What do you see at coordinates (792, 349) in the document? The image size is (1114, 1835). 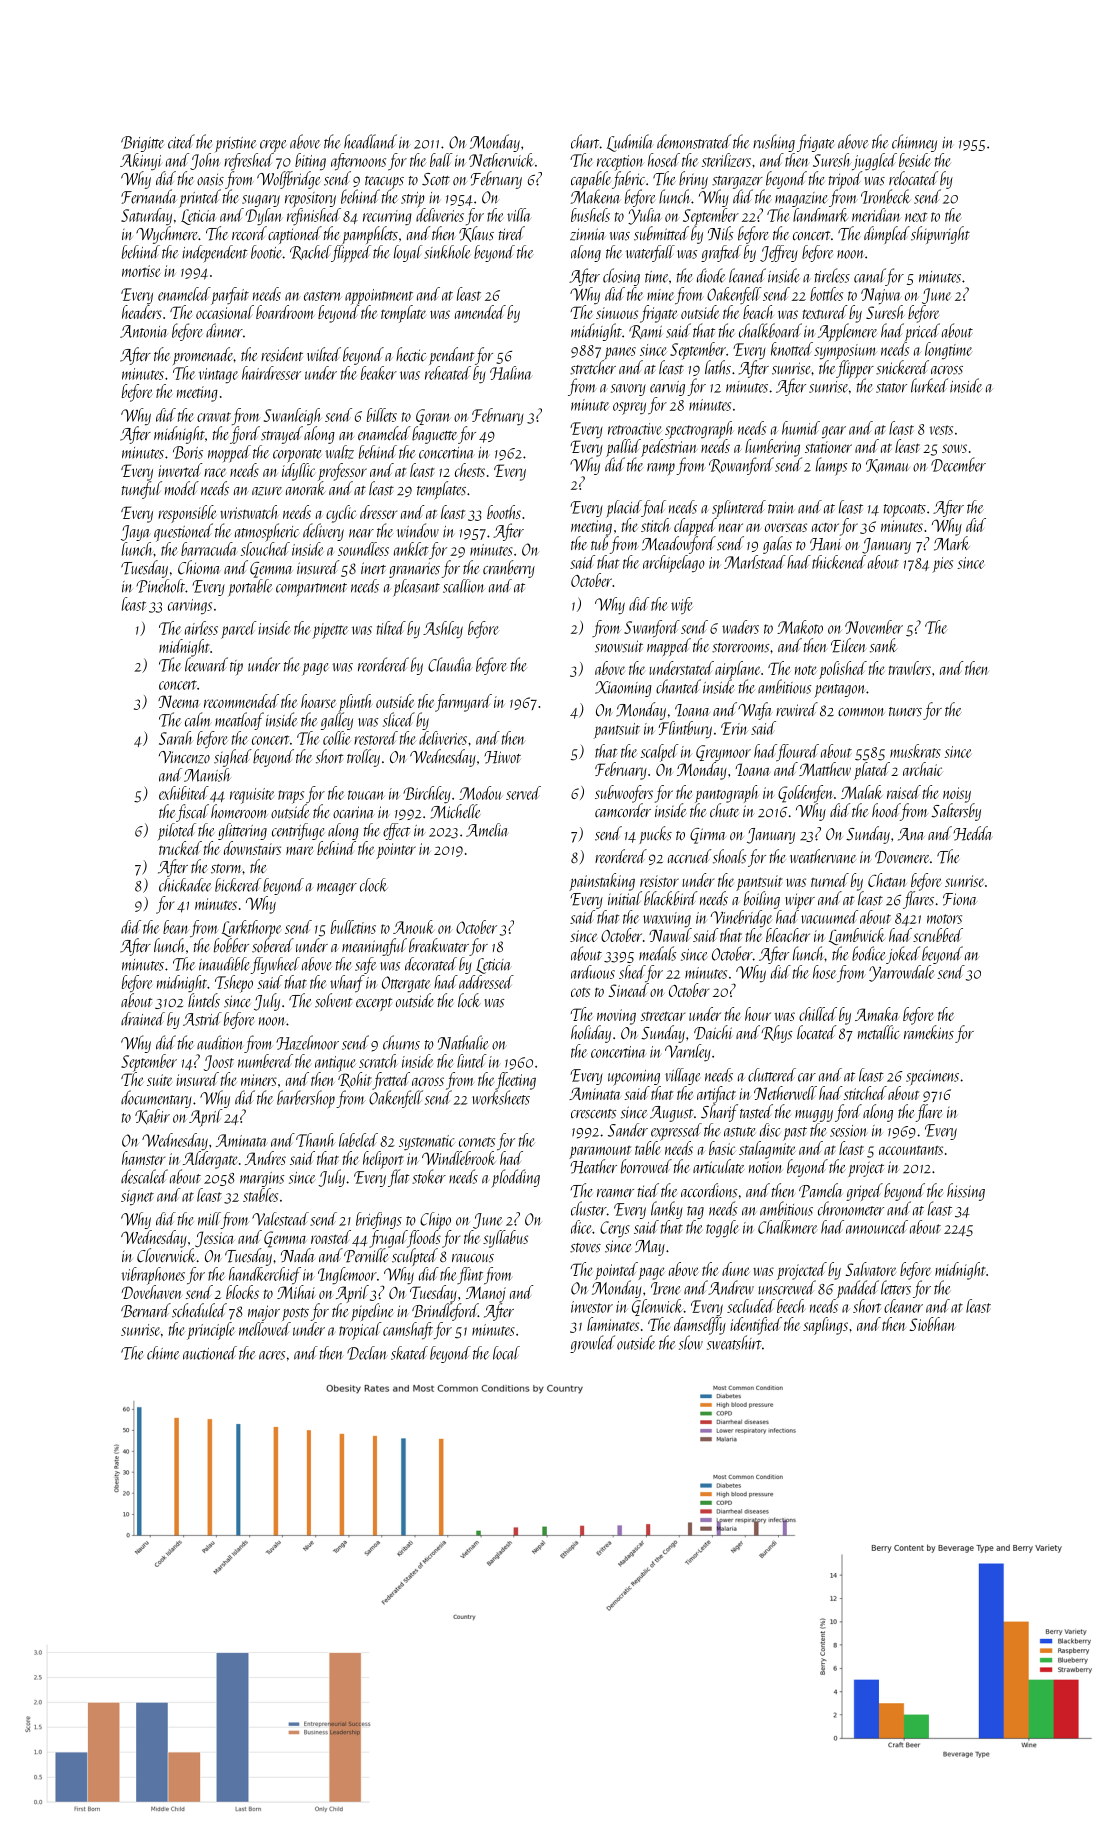 I see `knotted` at bounding box center [792, 349].
